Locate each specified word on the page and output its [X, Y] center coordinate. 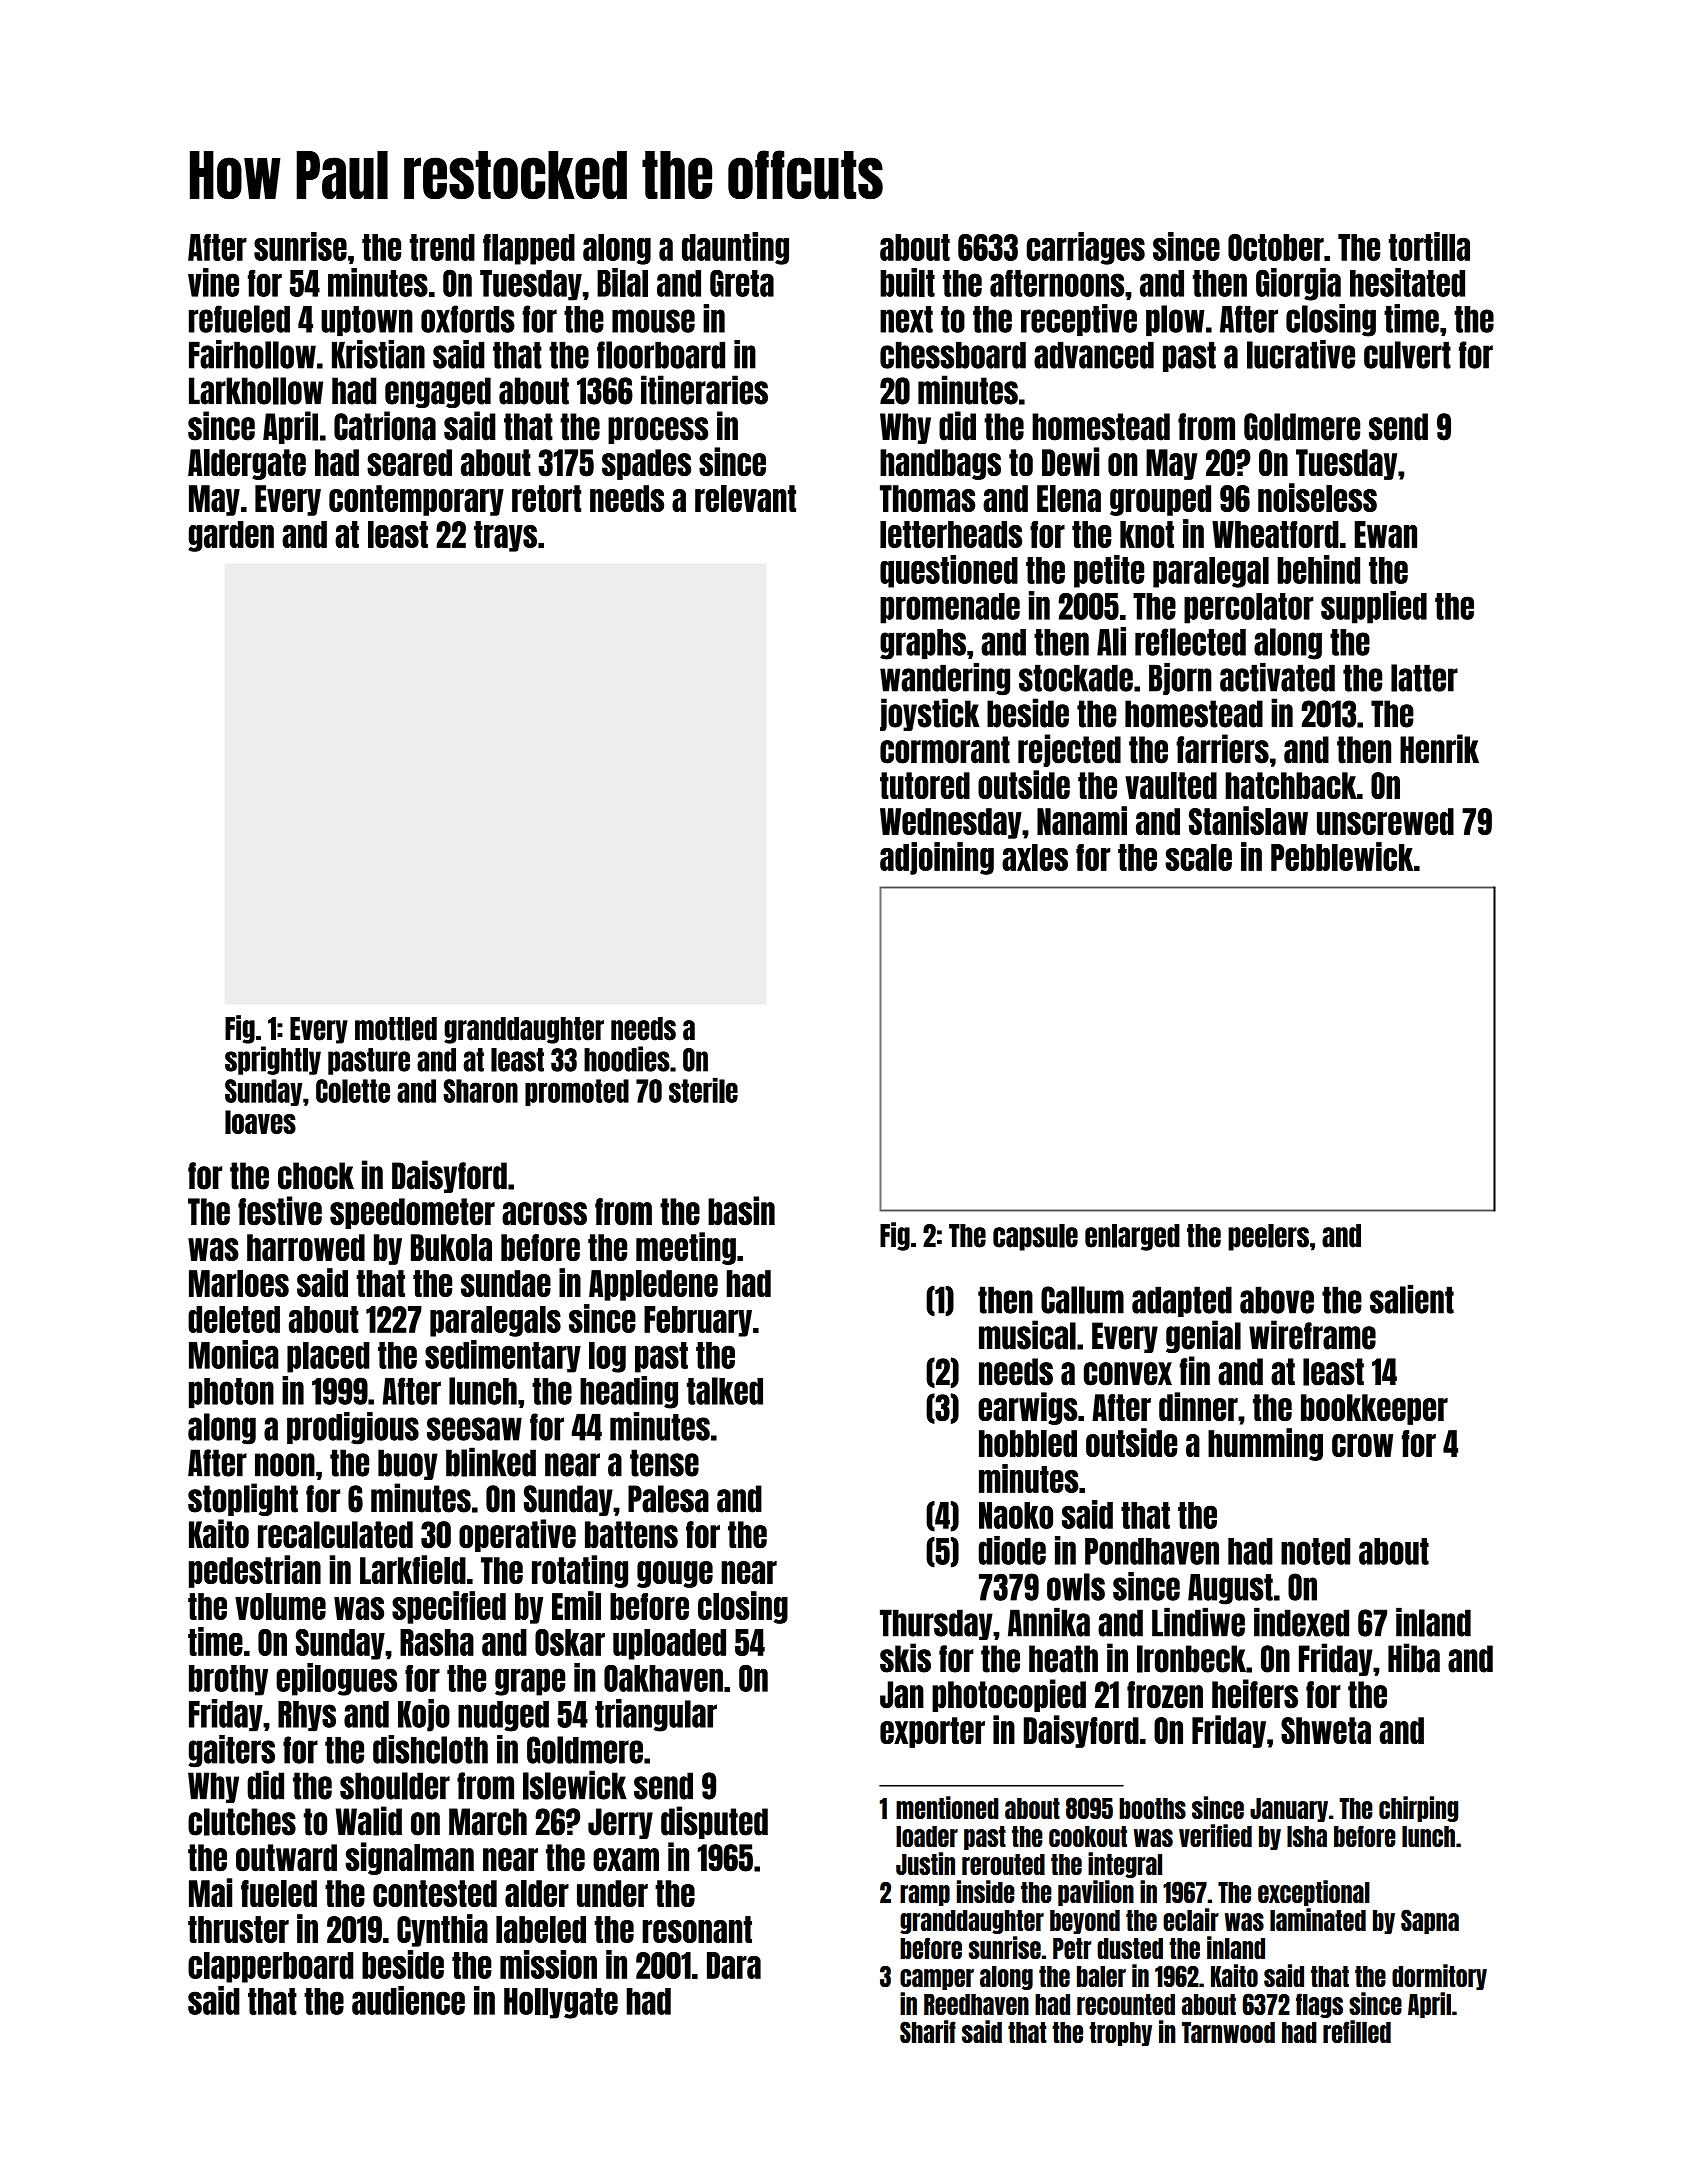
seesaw [474, 1429]
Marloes [239, 1283]
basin [741, 1211]
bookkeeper [1374, 1409]
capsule [1035, 1237]
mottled [396, 1029]
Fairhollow [252, 354]
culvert [1407, 355]
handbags [940, 464]
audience [408, 2000]
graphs [923, 644]
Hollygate [561, 2003]
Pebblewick [1342, 856]
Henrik [1439, 749]
